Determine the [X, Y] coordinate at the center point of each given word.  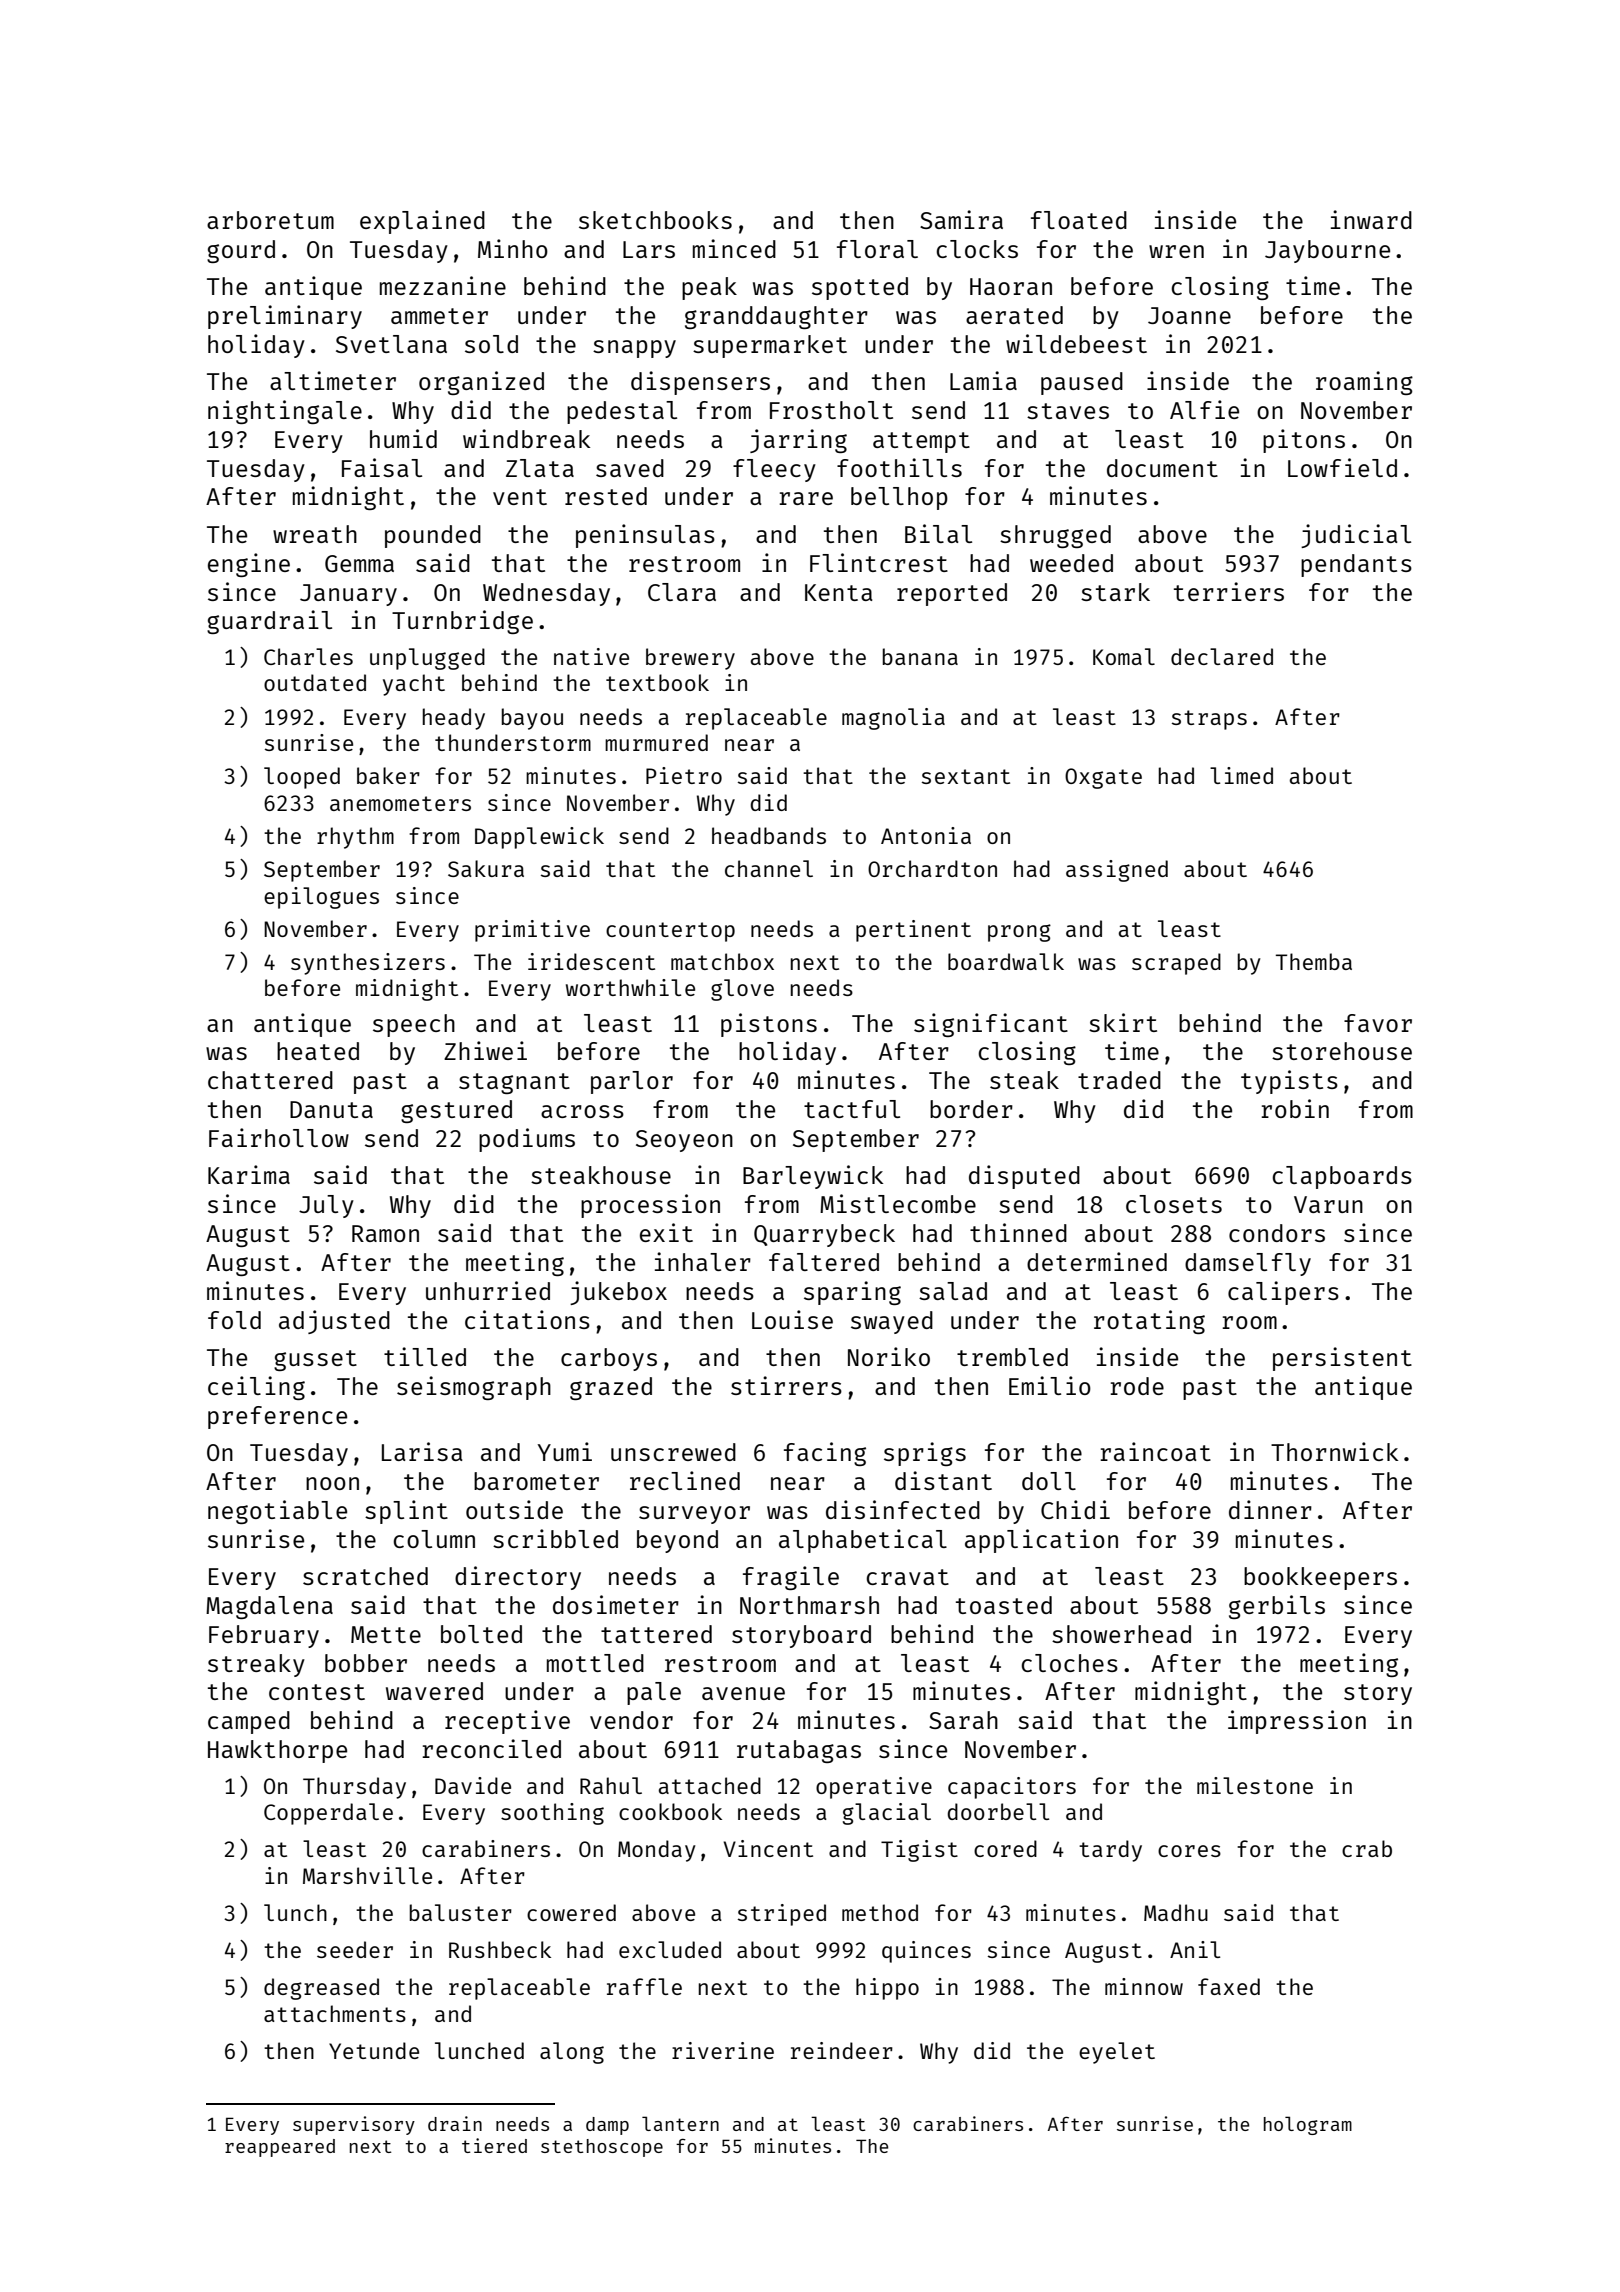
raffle [644, 1986]
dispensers [700, 383]
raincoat [1155, 1451]
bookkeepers [1320, 1578]
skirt [1123, 1022]
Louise [792, 1319]
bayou [532, 719]
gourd [241, 251]
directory [518, 1578]
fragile [791, 1578]
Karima [249, 1174]
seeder [355, 1949]
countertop [670, 932]
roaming [1364, 383]
